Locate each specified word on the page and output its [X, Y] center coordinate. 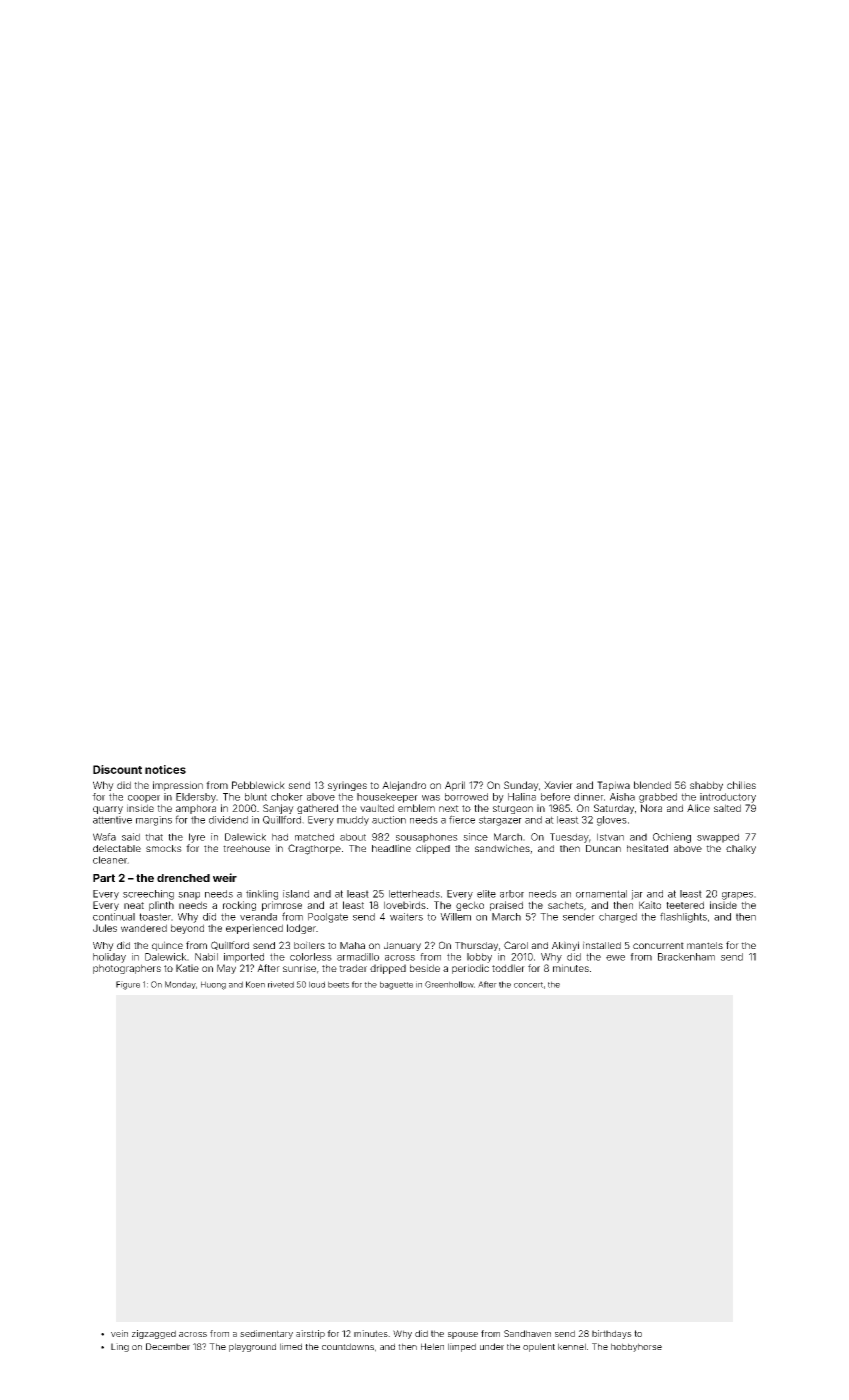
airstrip [310, 1334]
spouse [463, 1335]
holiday [109, 958]
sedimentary [266, 1334]
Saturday [614, 809]
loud [317, 984]
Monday [180, 985]
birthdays [612, 1334]
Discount [117, 769]
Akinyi [565, 946]
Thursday [476, 946]
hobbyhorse [636, 1347]
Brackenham [686, 957]
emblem [416, 808]
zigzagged [154, 1334]
